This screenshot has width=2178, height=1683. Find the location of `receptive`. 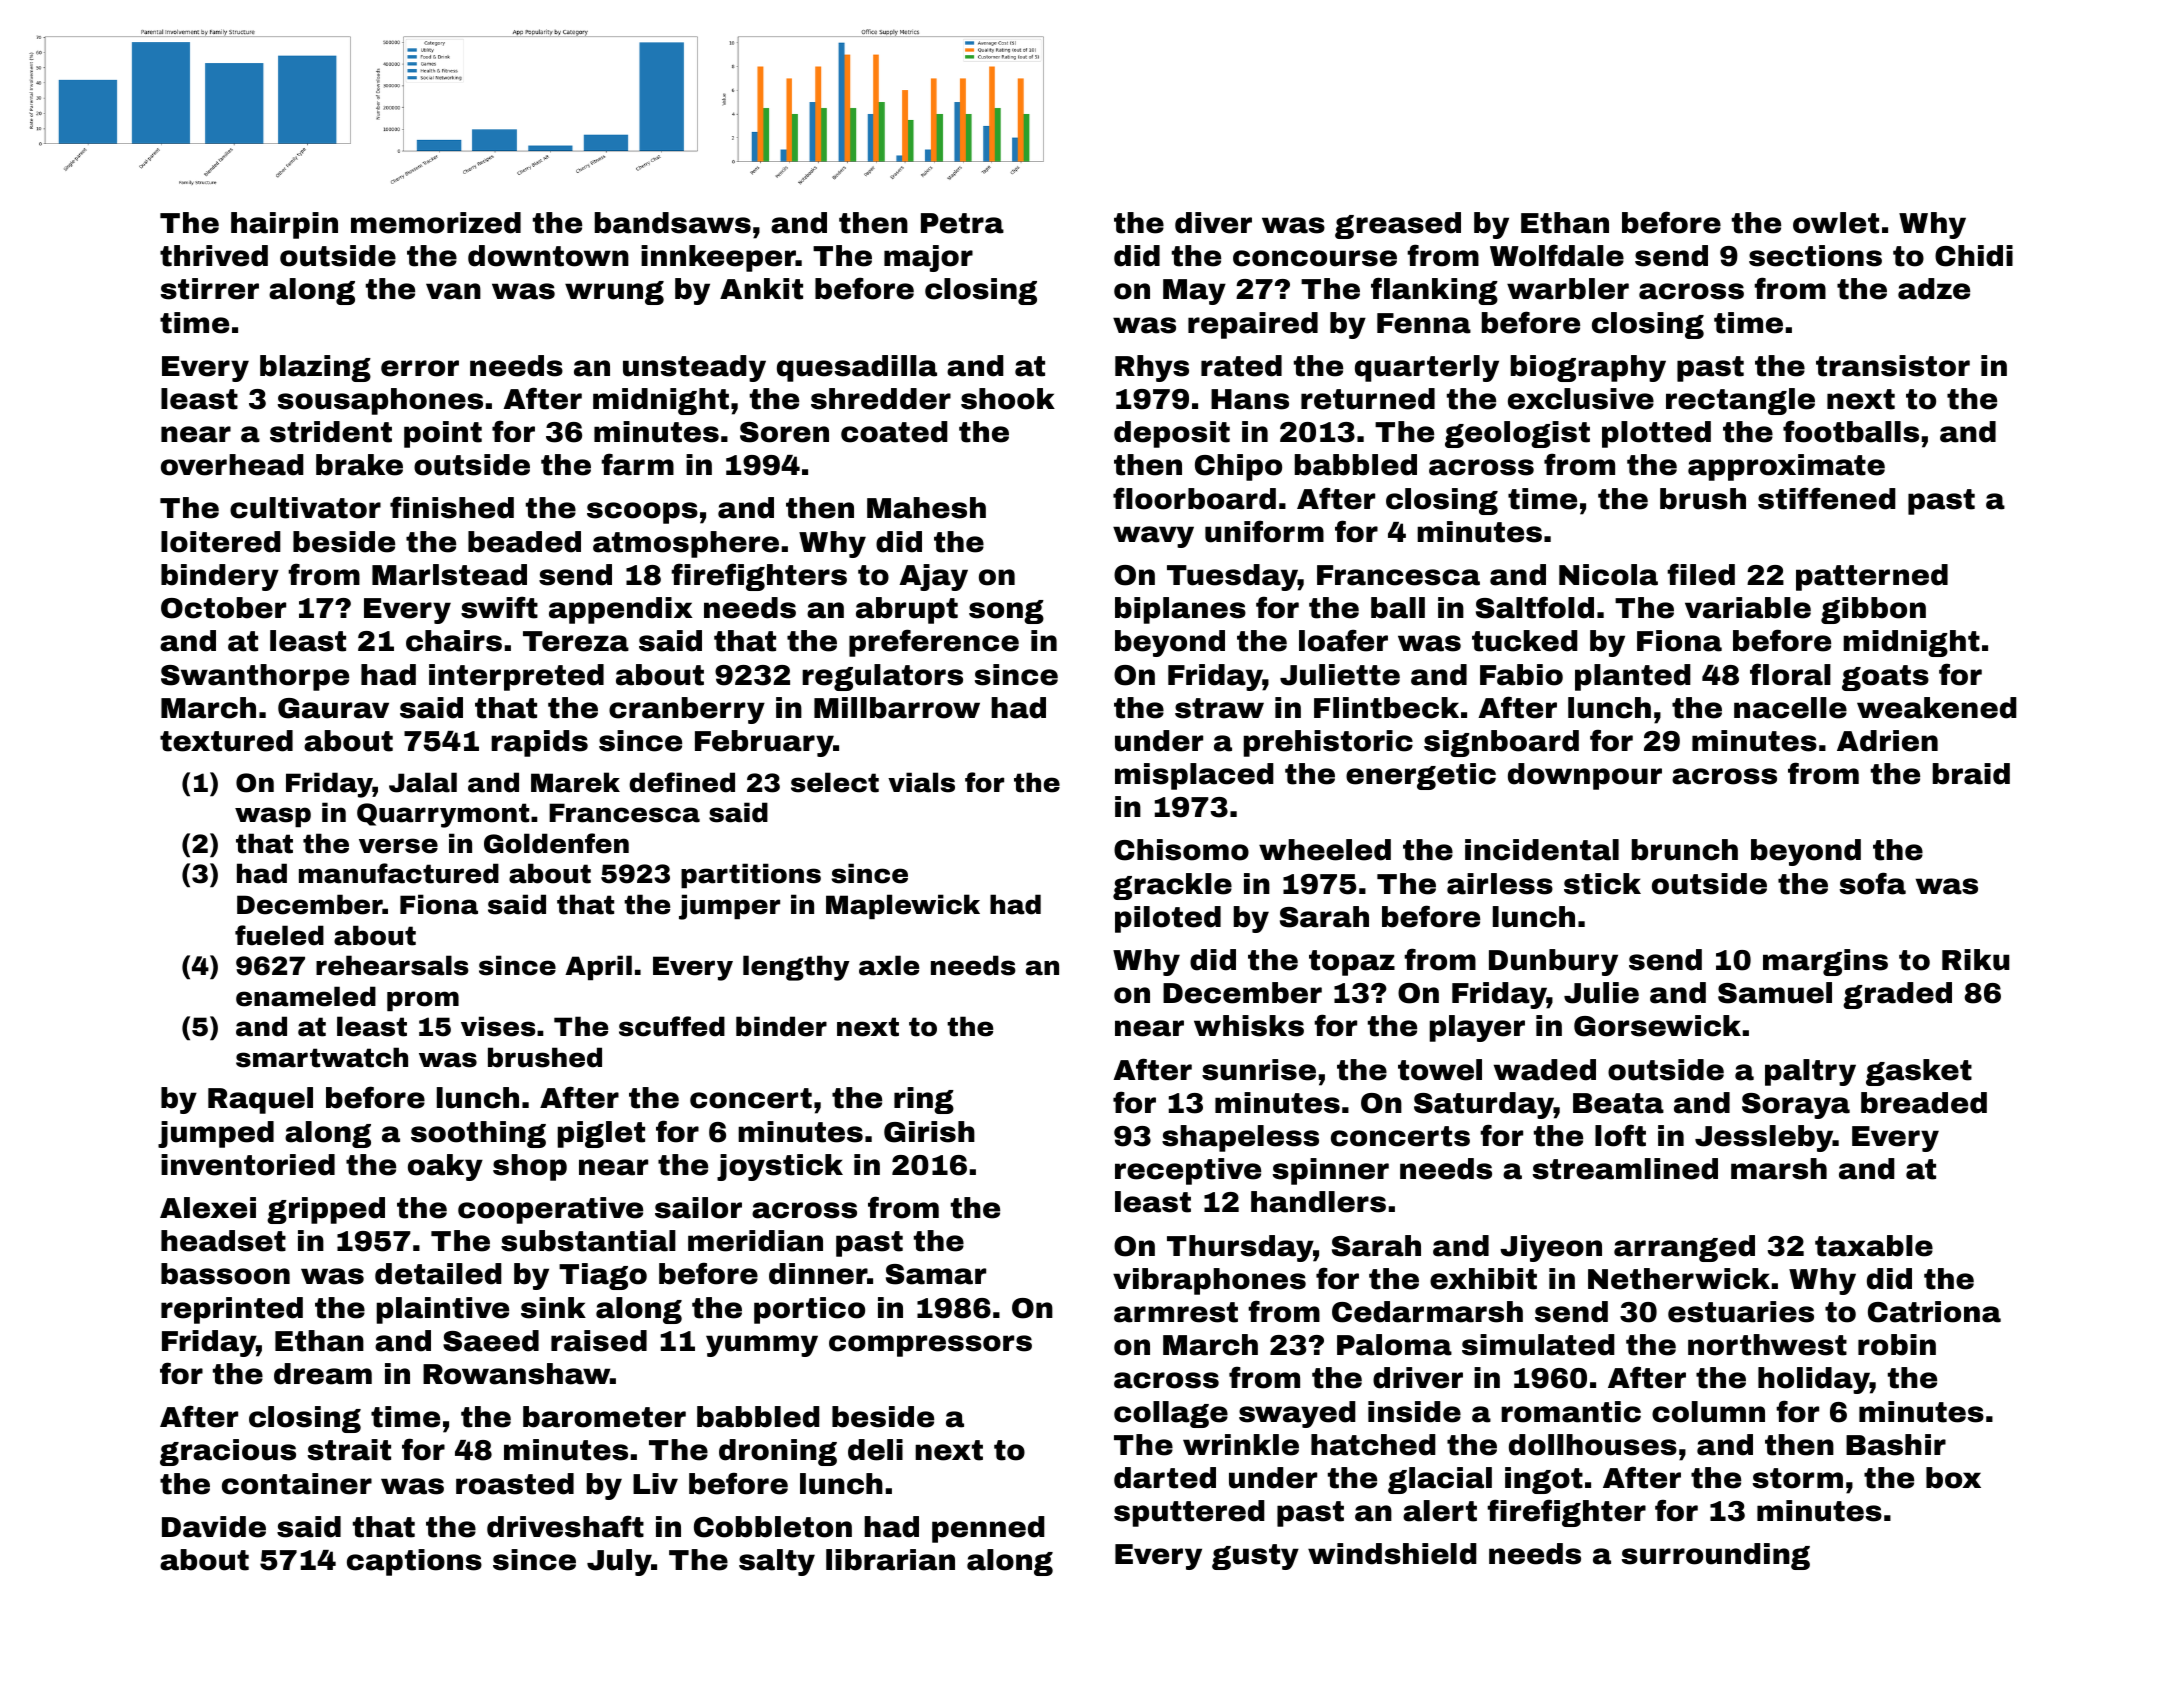

receptive is located at coordinates (1188, 1171).
